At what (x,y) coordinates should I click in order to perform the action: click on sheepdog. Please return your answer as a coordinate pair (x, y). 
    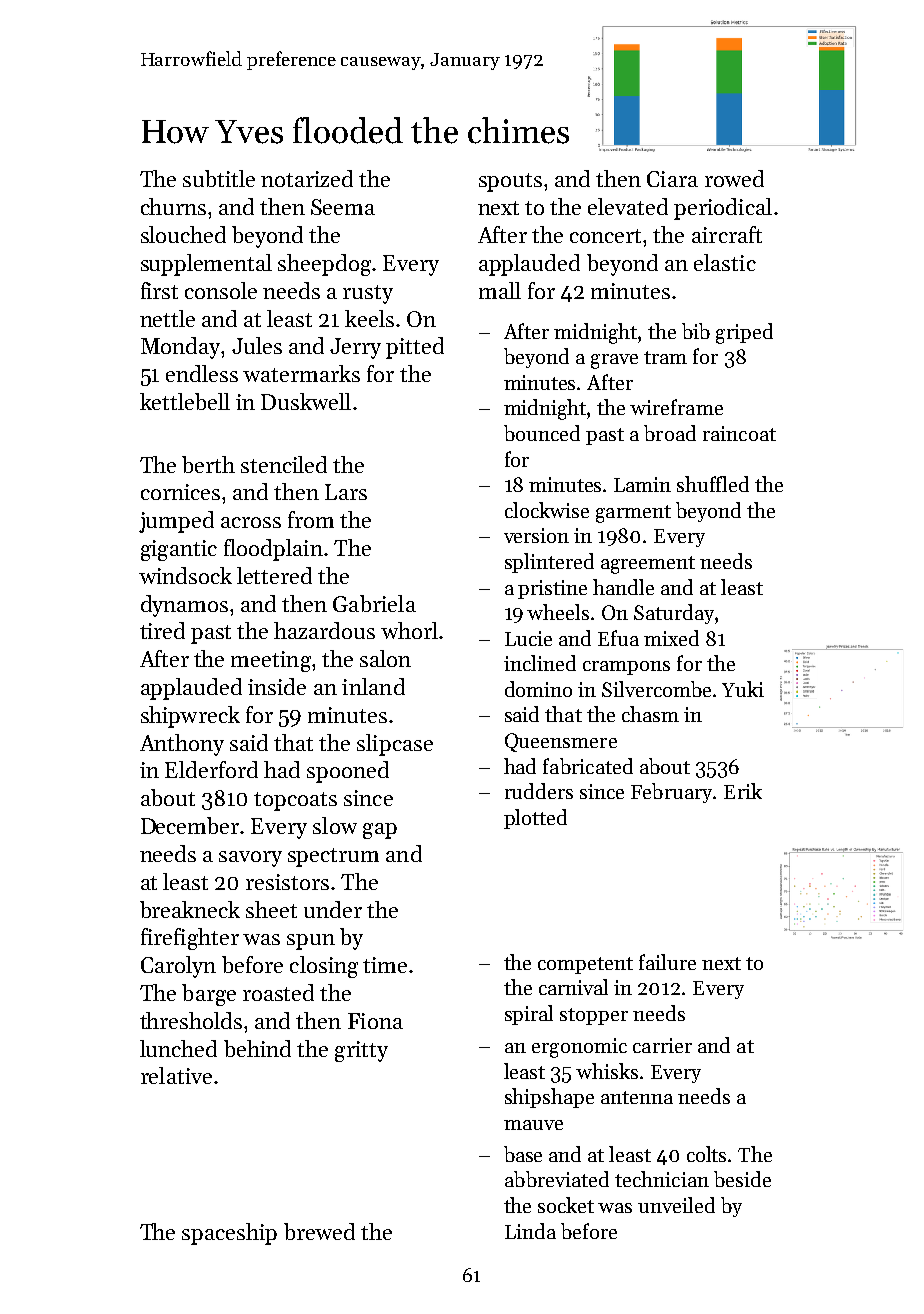
    Looking at the image, I should click on (324, 265).
